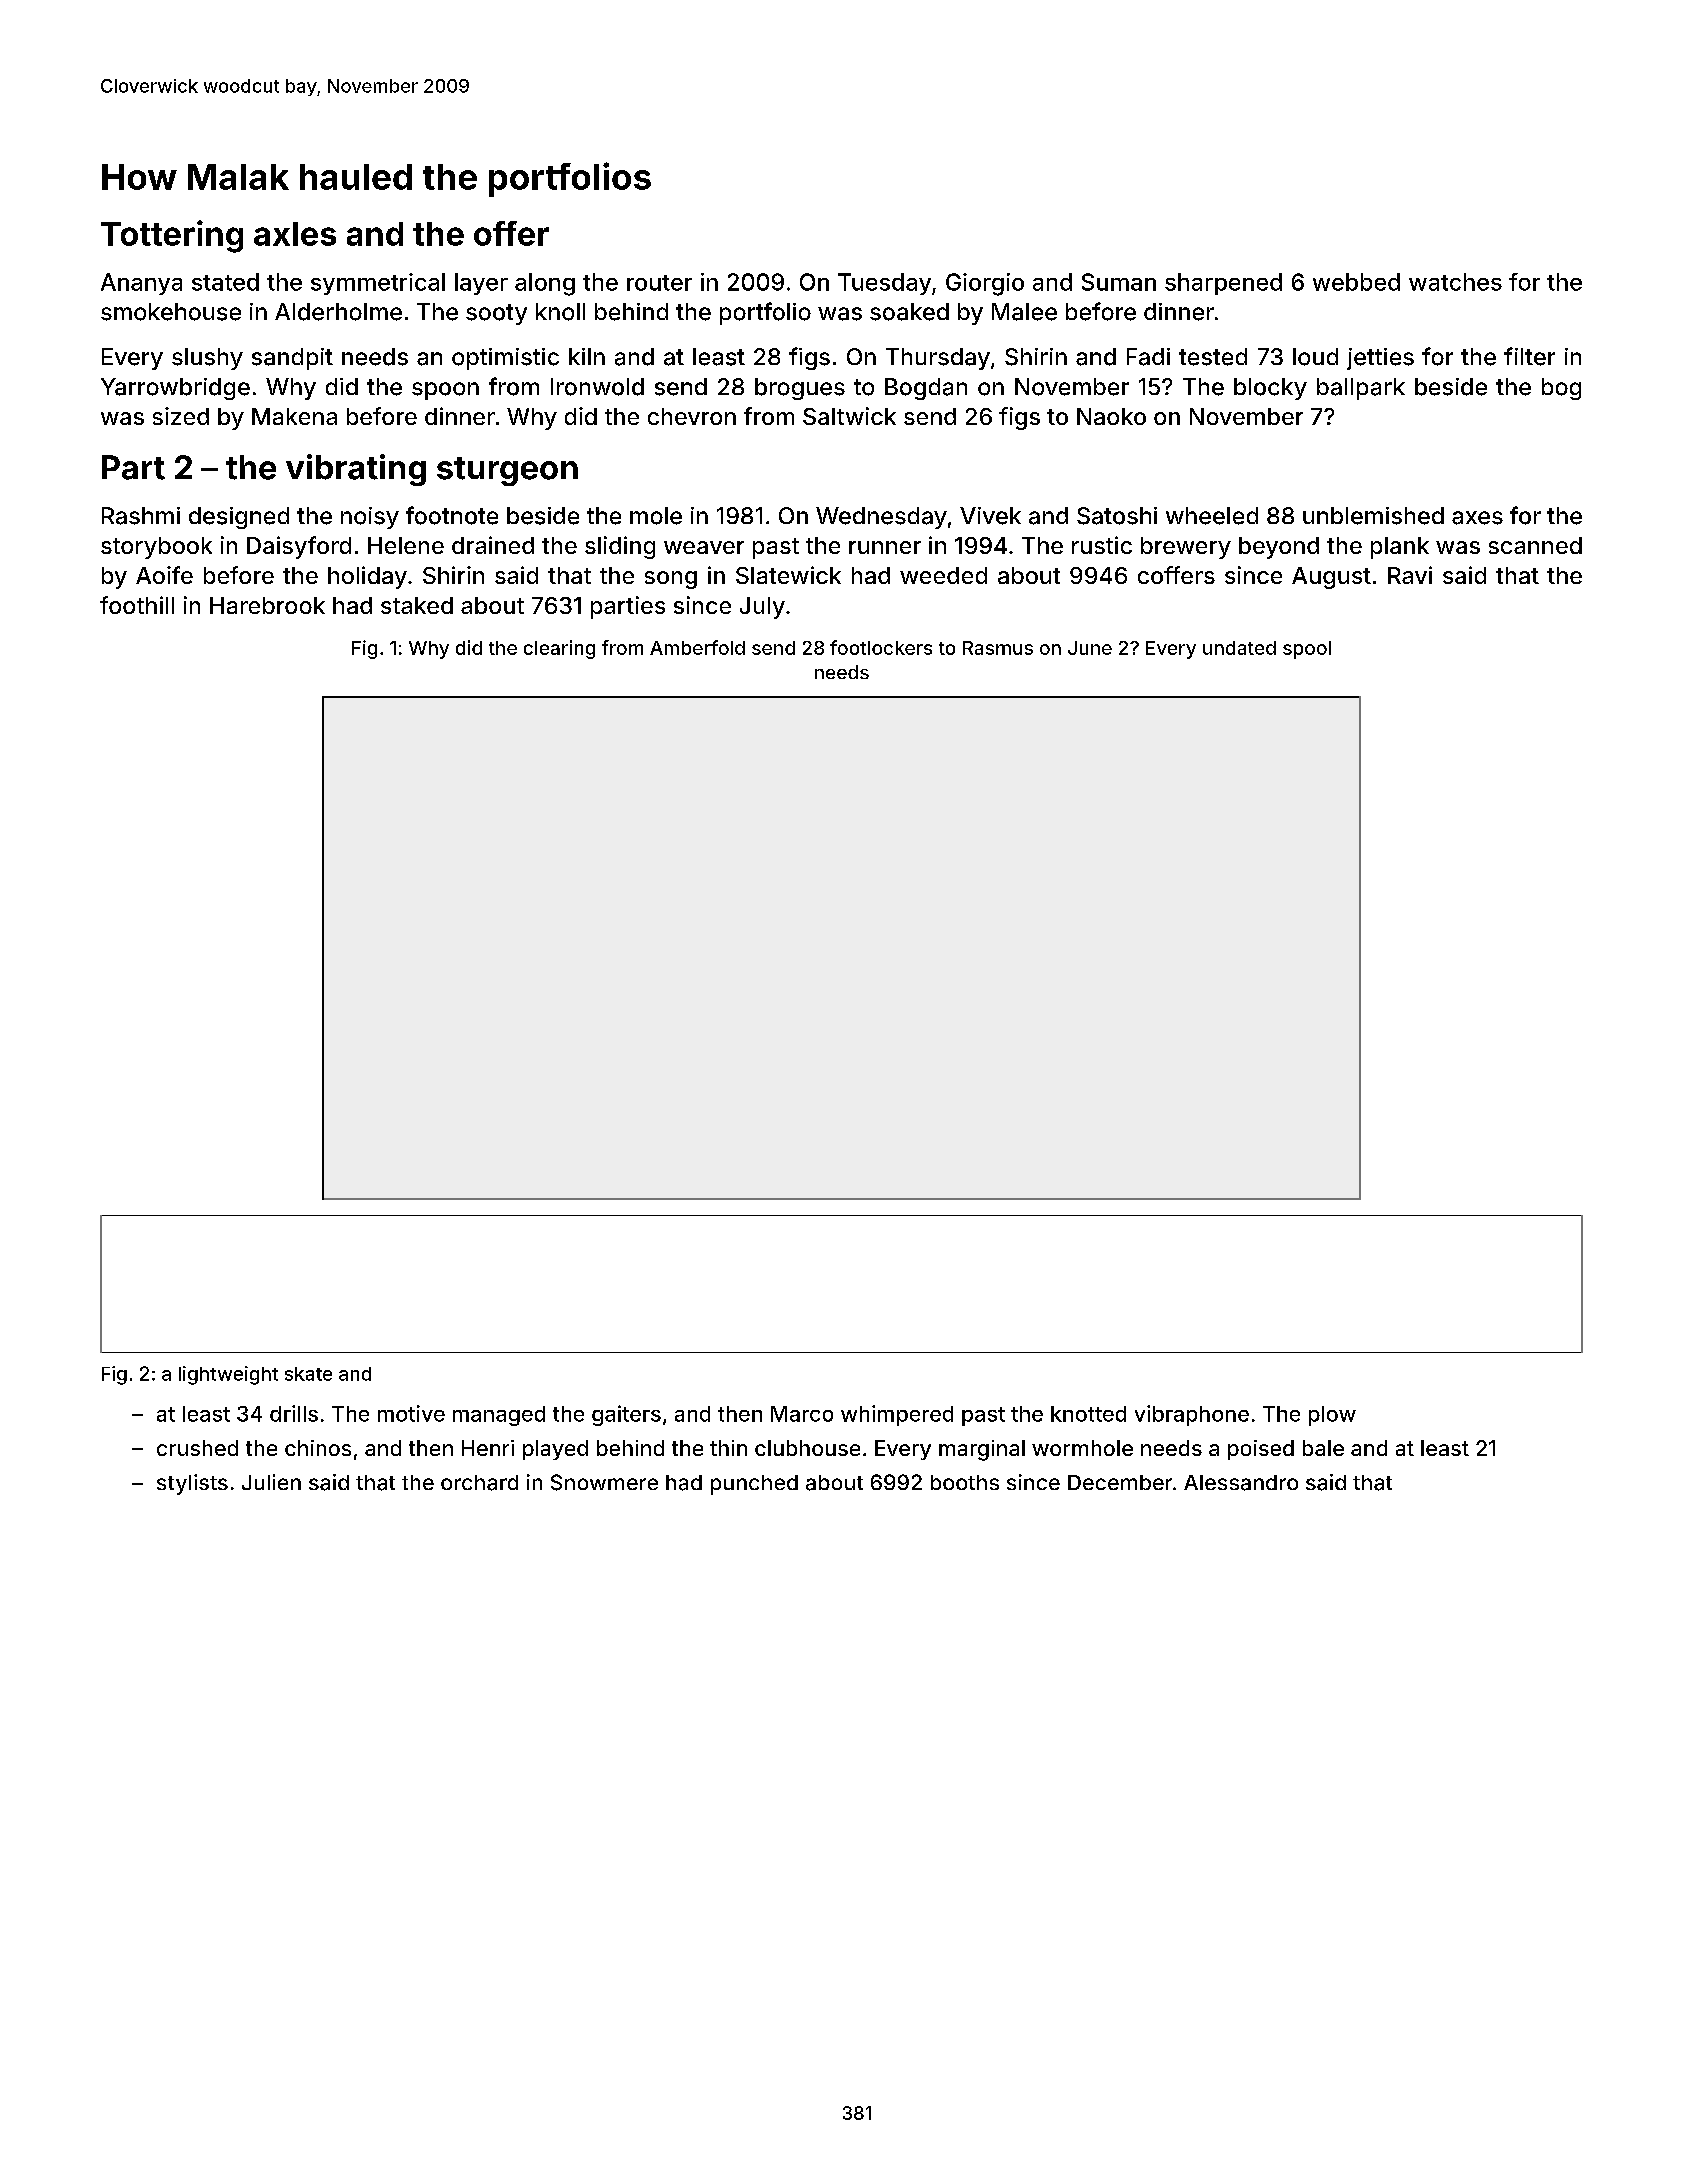 The width and height of the screenshot is (1683, 2178). I want to click on plank, so click(1400, 548).
